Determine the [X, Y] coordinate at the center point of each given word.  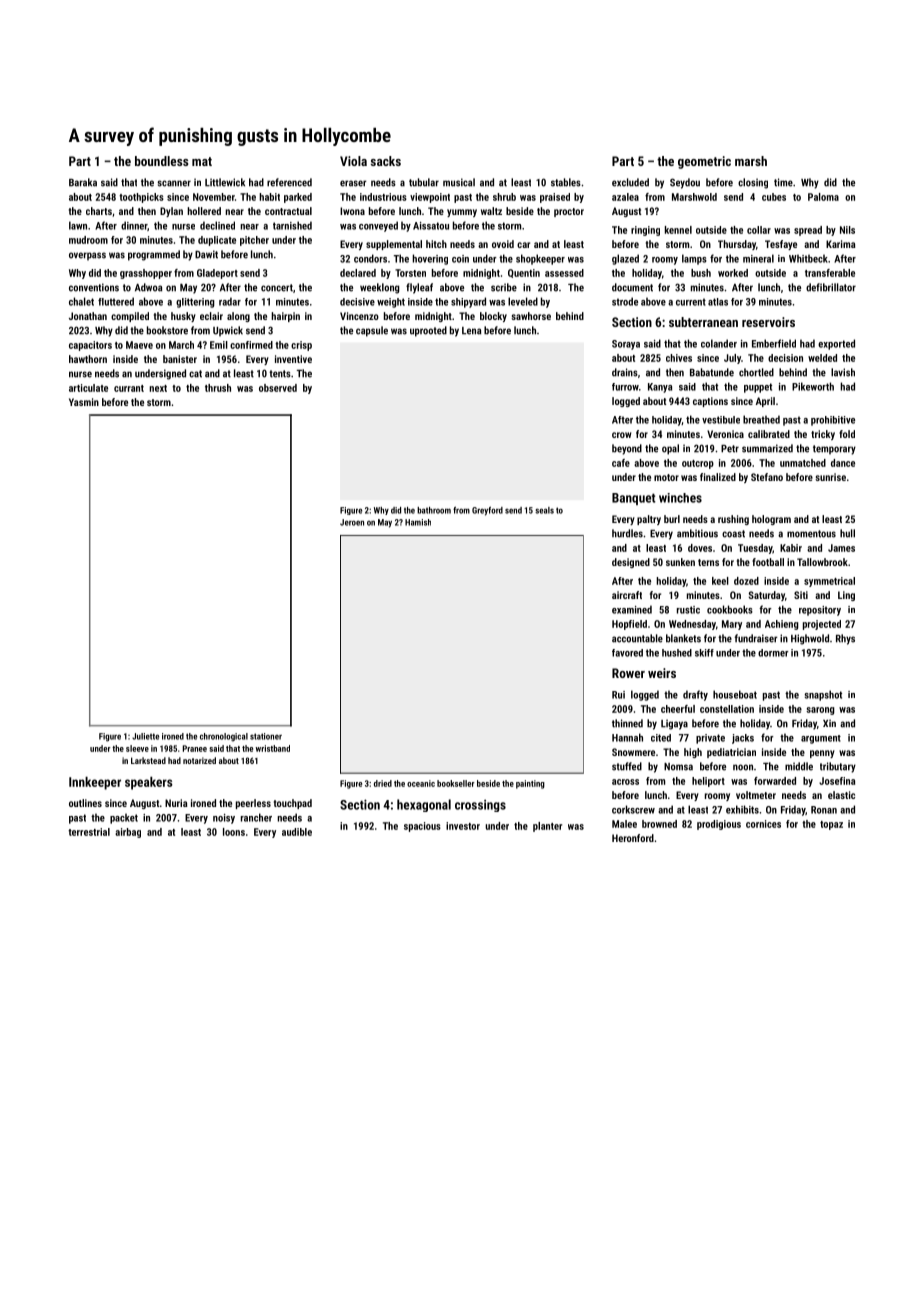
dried [383, 783]
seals [544, 510]
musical [459, 182]
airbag [128, 833]
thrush [218, 388]
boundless [161, 161]
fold [847, 434]
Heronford [633, 838]
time [783, 182]
